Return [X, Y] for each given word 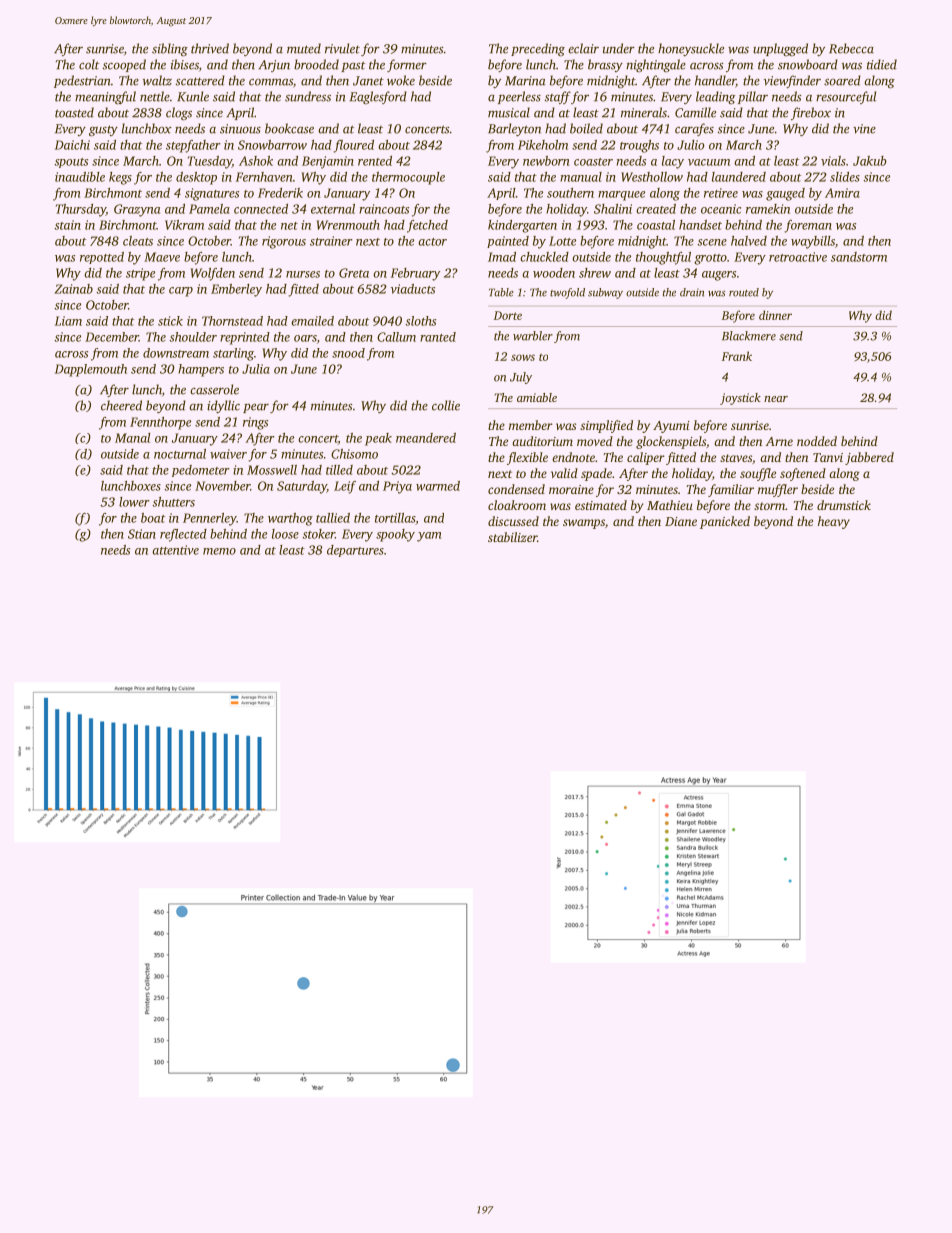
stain [67, 225]
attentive [175, 550]
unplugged [780, 49]
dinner [775, 315]
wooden [554, 273]
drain [692, 292]
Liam [68, 321]
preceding [538, 50]
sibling [170, 49]
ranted [438, 337]
